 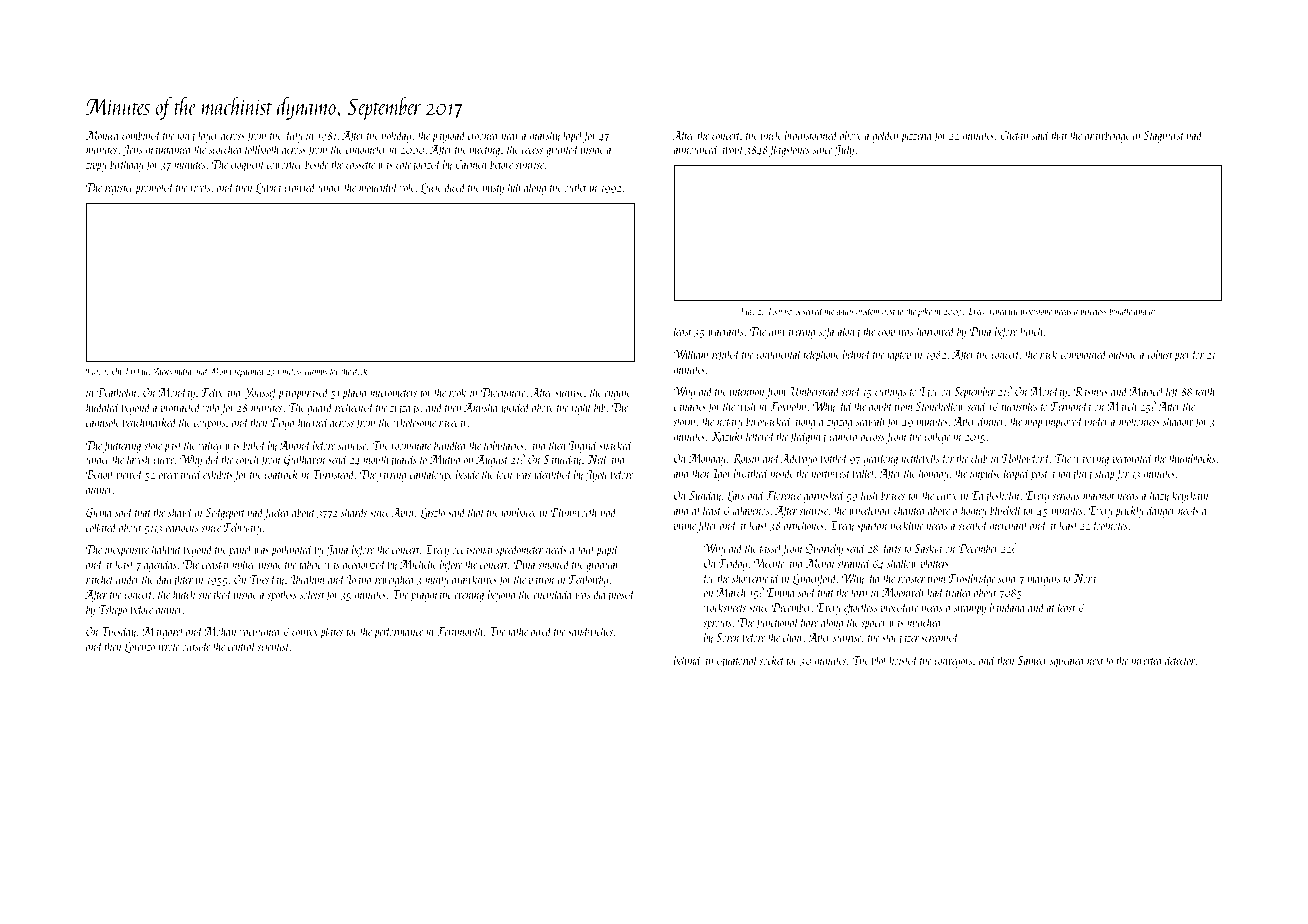 What do you see at coordinates (737, 661) in the screenshot?
I see `equatorial` at bounding box center [737, 661].
